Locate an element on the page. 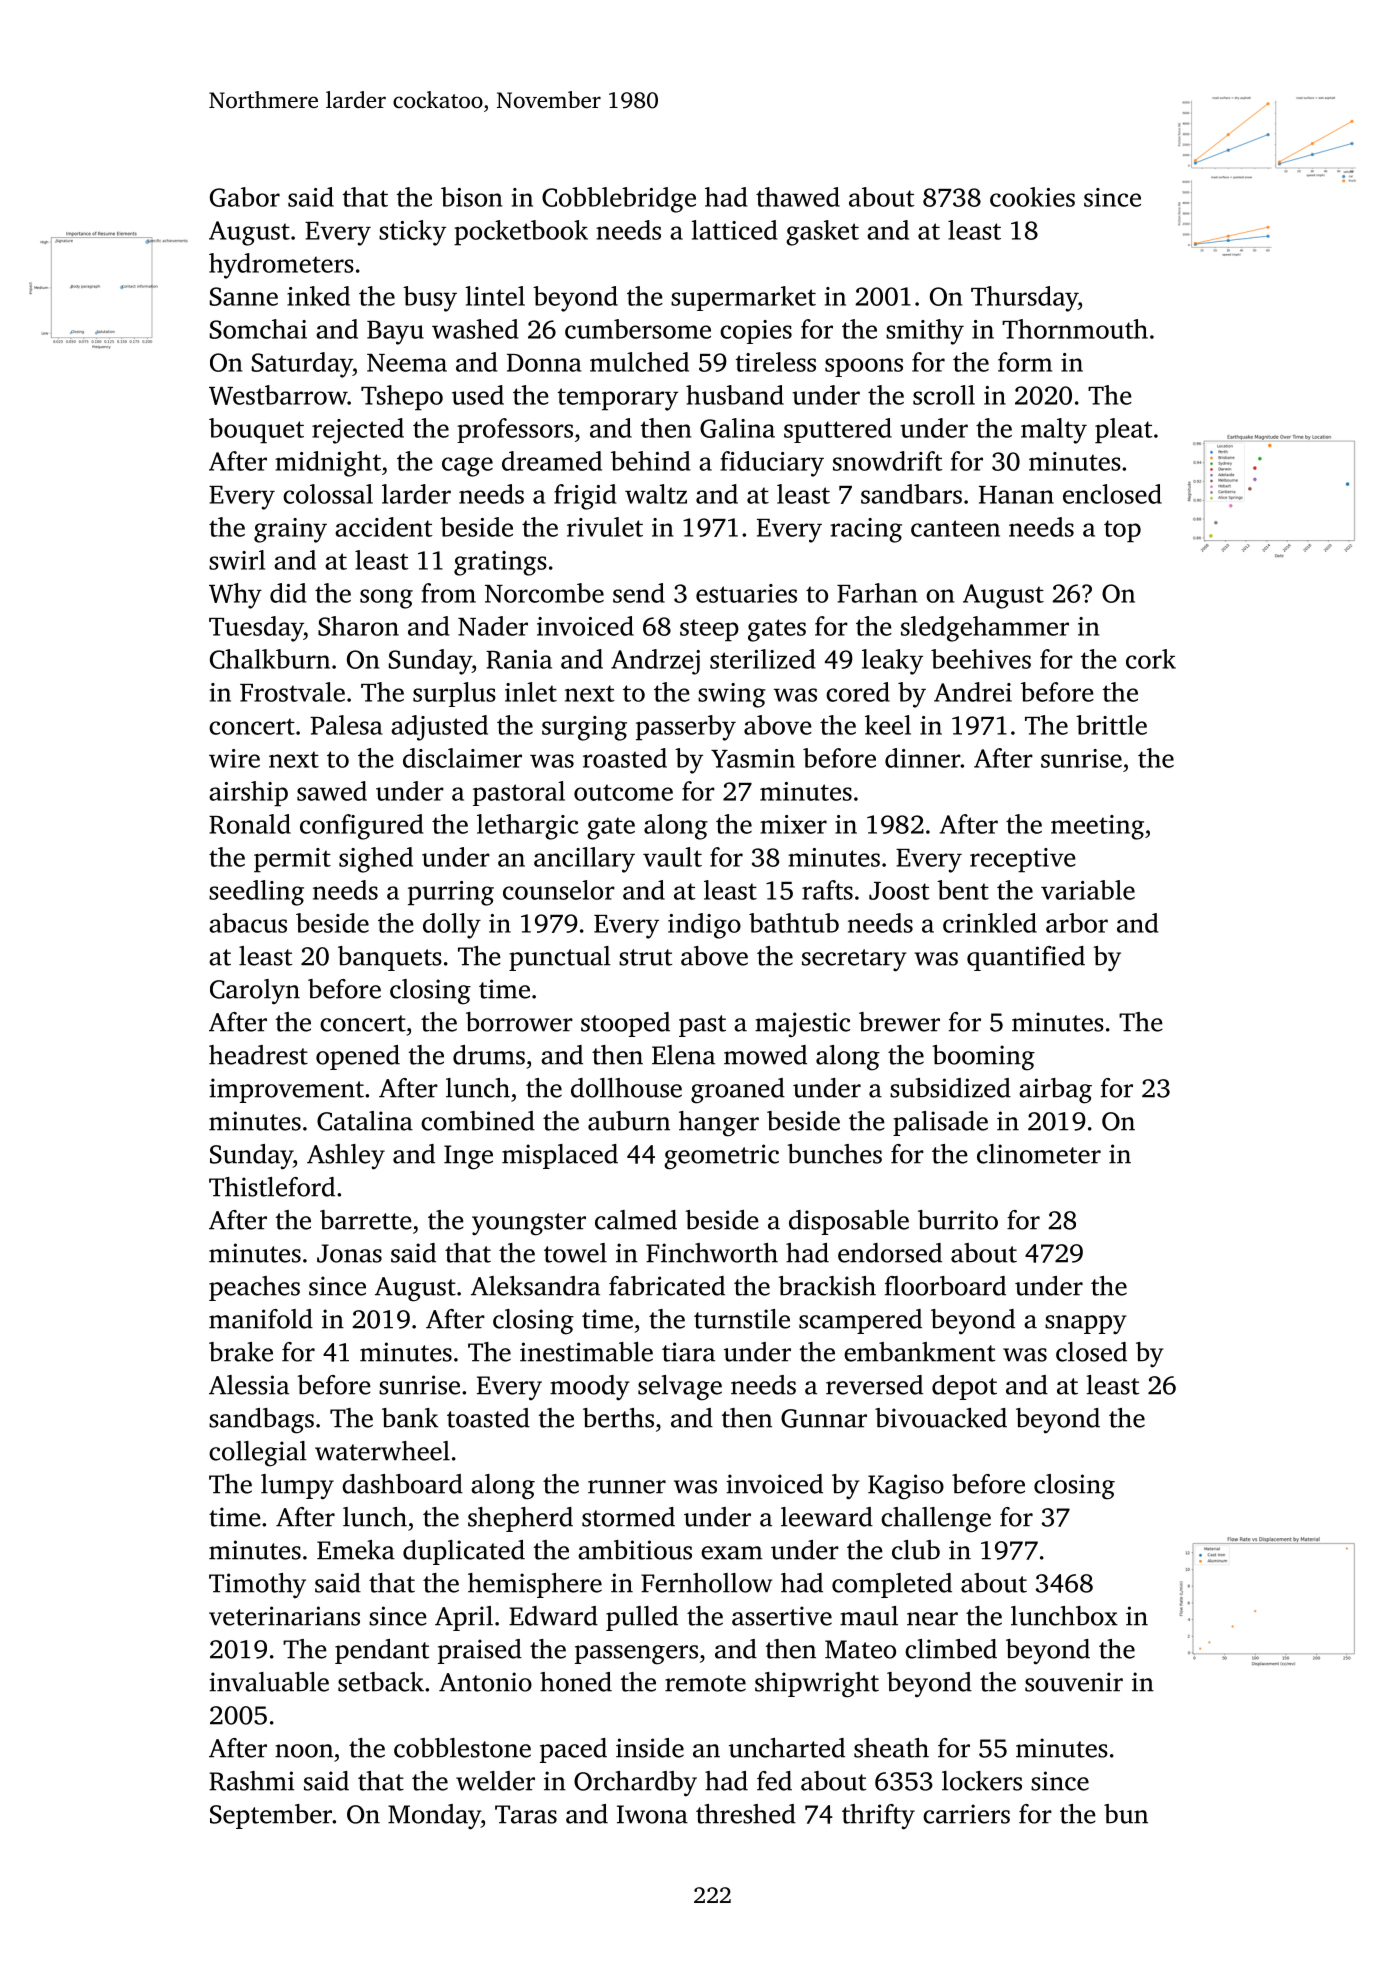 The width and height of the document is (1386, 1969). carriers is located at coordinates (966, 1814).
